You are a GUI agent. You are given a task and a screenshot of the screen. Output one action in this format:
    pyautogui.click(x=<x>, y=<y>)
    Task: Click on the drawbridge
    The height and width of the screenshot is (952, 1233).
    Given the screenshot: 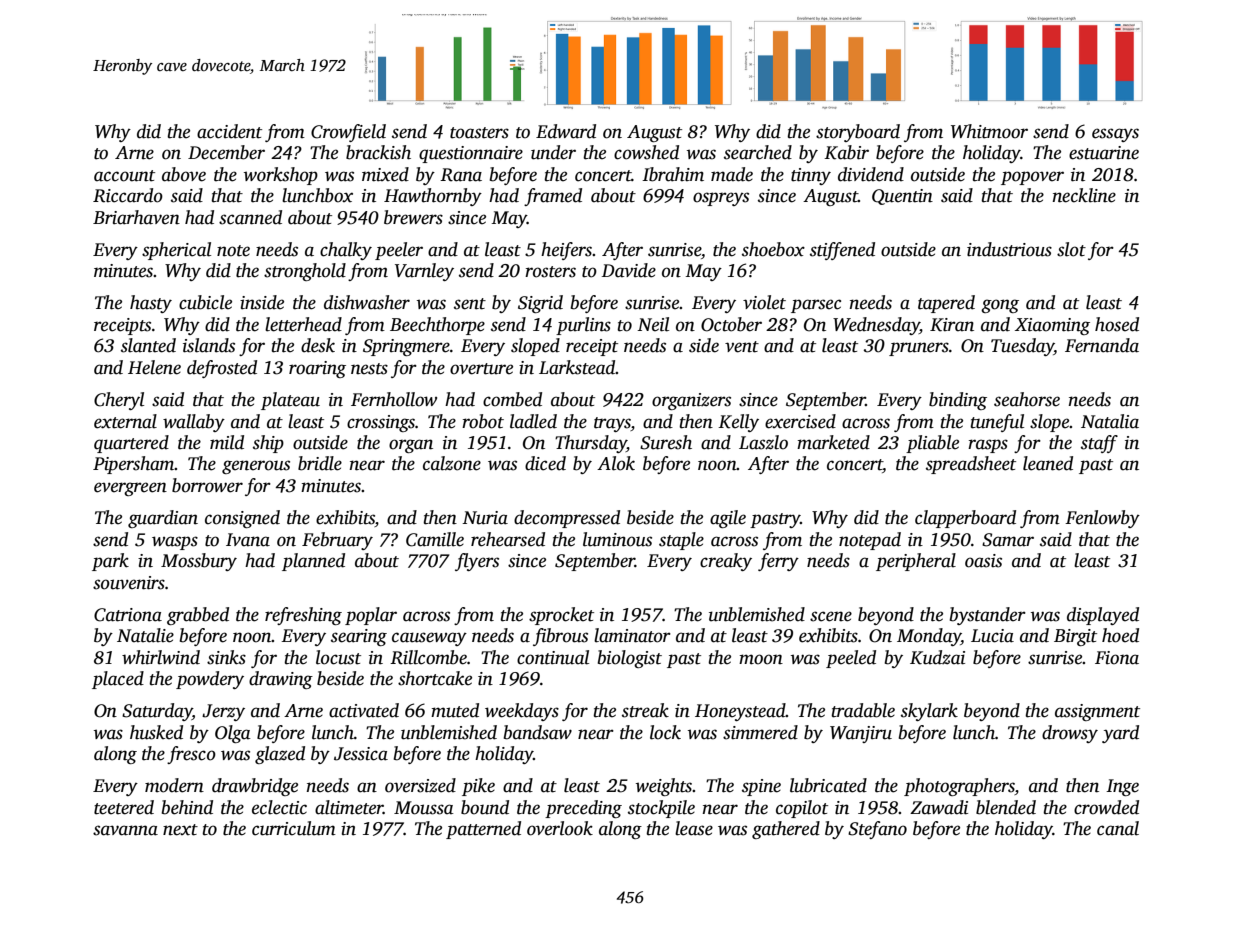 What is the action you would take?
    pyautogui.click(x=255, y=787)
